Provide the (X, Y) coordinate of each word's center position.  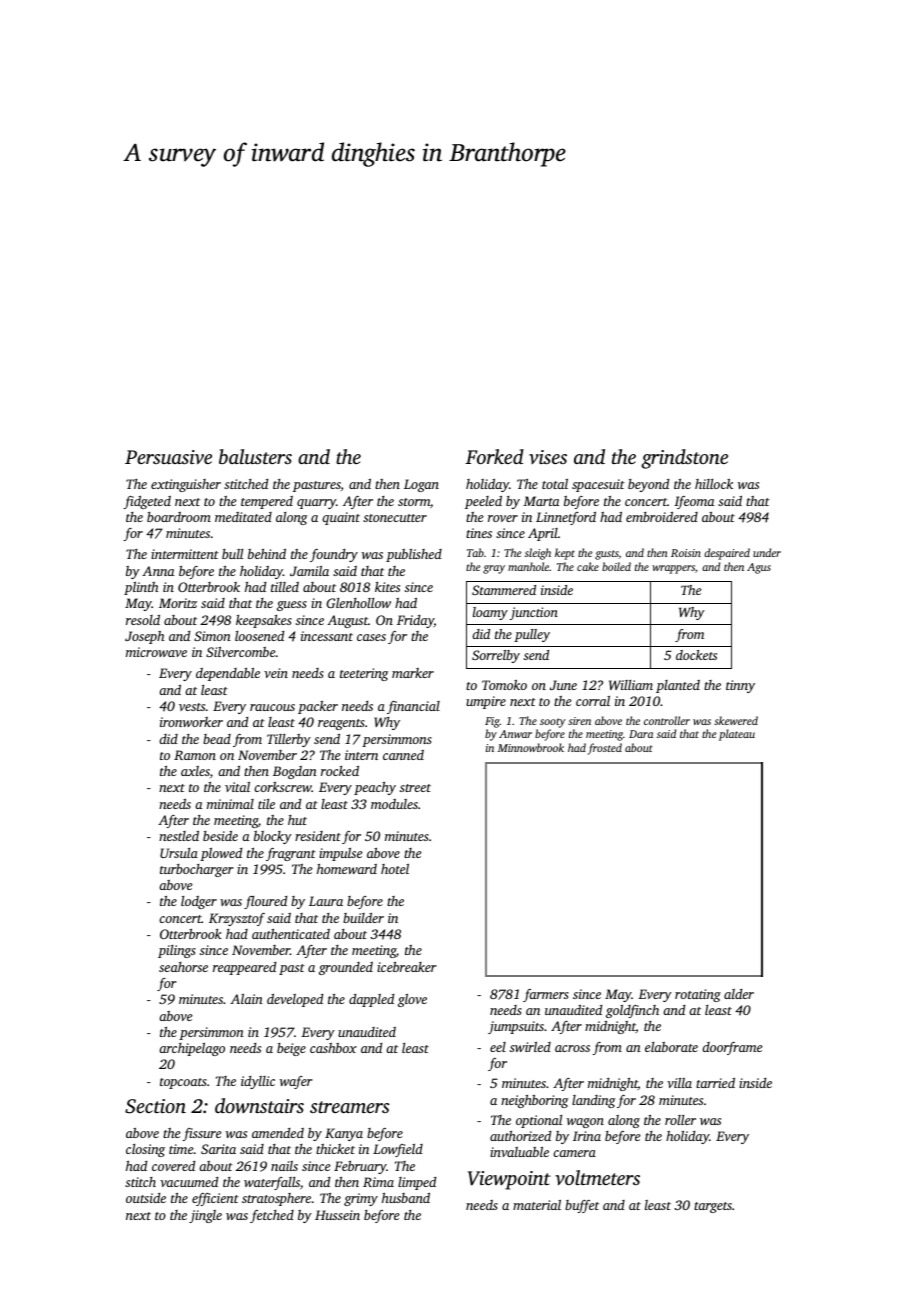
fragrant (291, 854)
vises (548, 457)
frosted (605, 749)
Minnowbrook (531, 747)
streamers (349, 1107)
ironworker (191, 722)
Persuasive (168, 457)
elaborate (671, 1047)
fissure (202, 1134)
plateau (737, 735)
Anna (158, 571)
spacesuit (598, 485)
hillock (714, 484)
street (415, 788)
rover (503, 518)
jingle (205, 1216)
